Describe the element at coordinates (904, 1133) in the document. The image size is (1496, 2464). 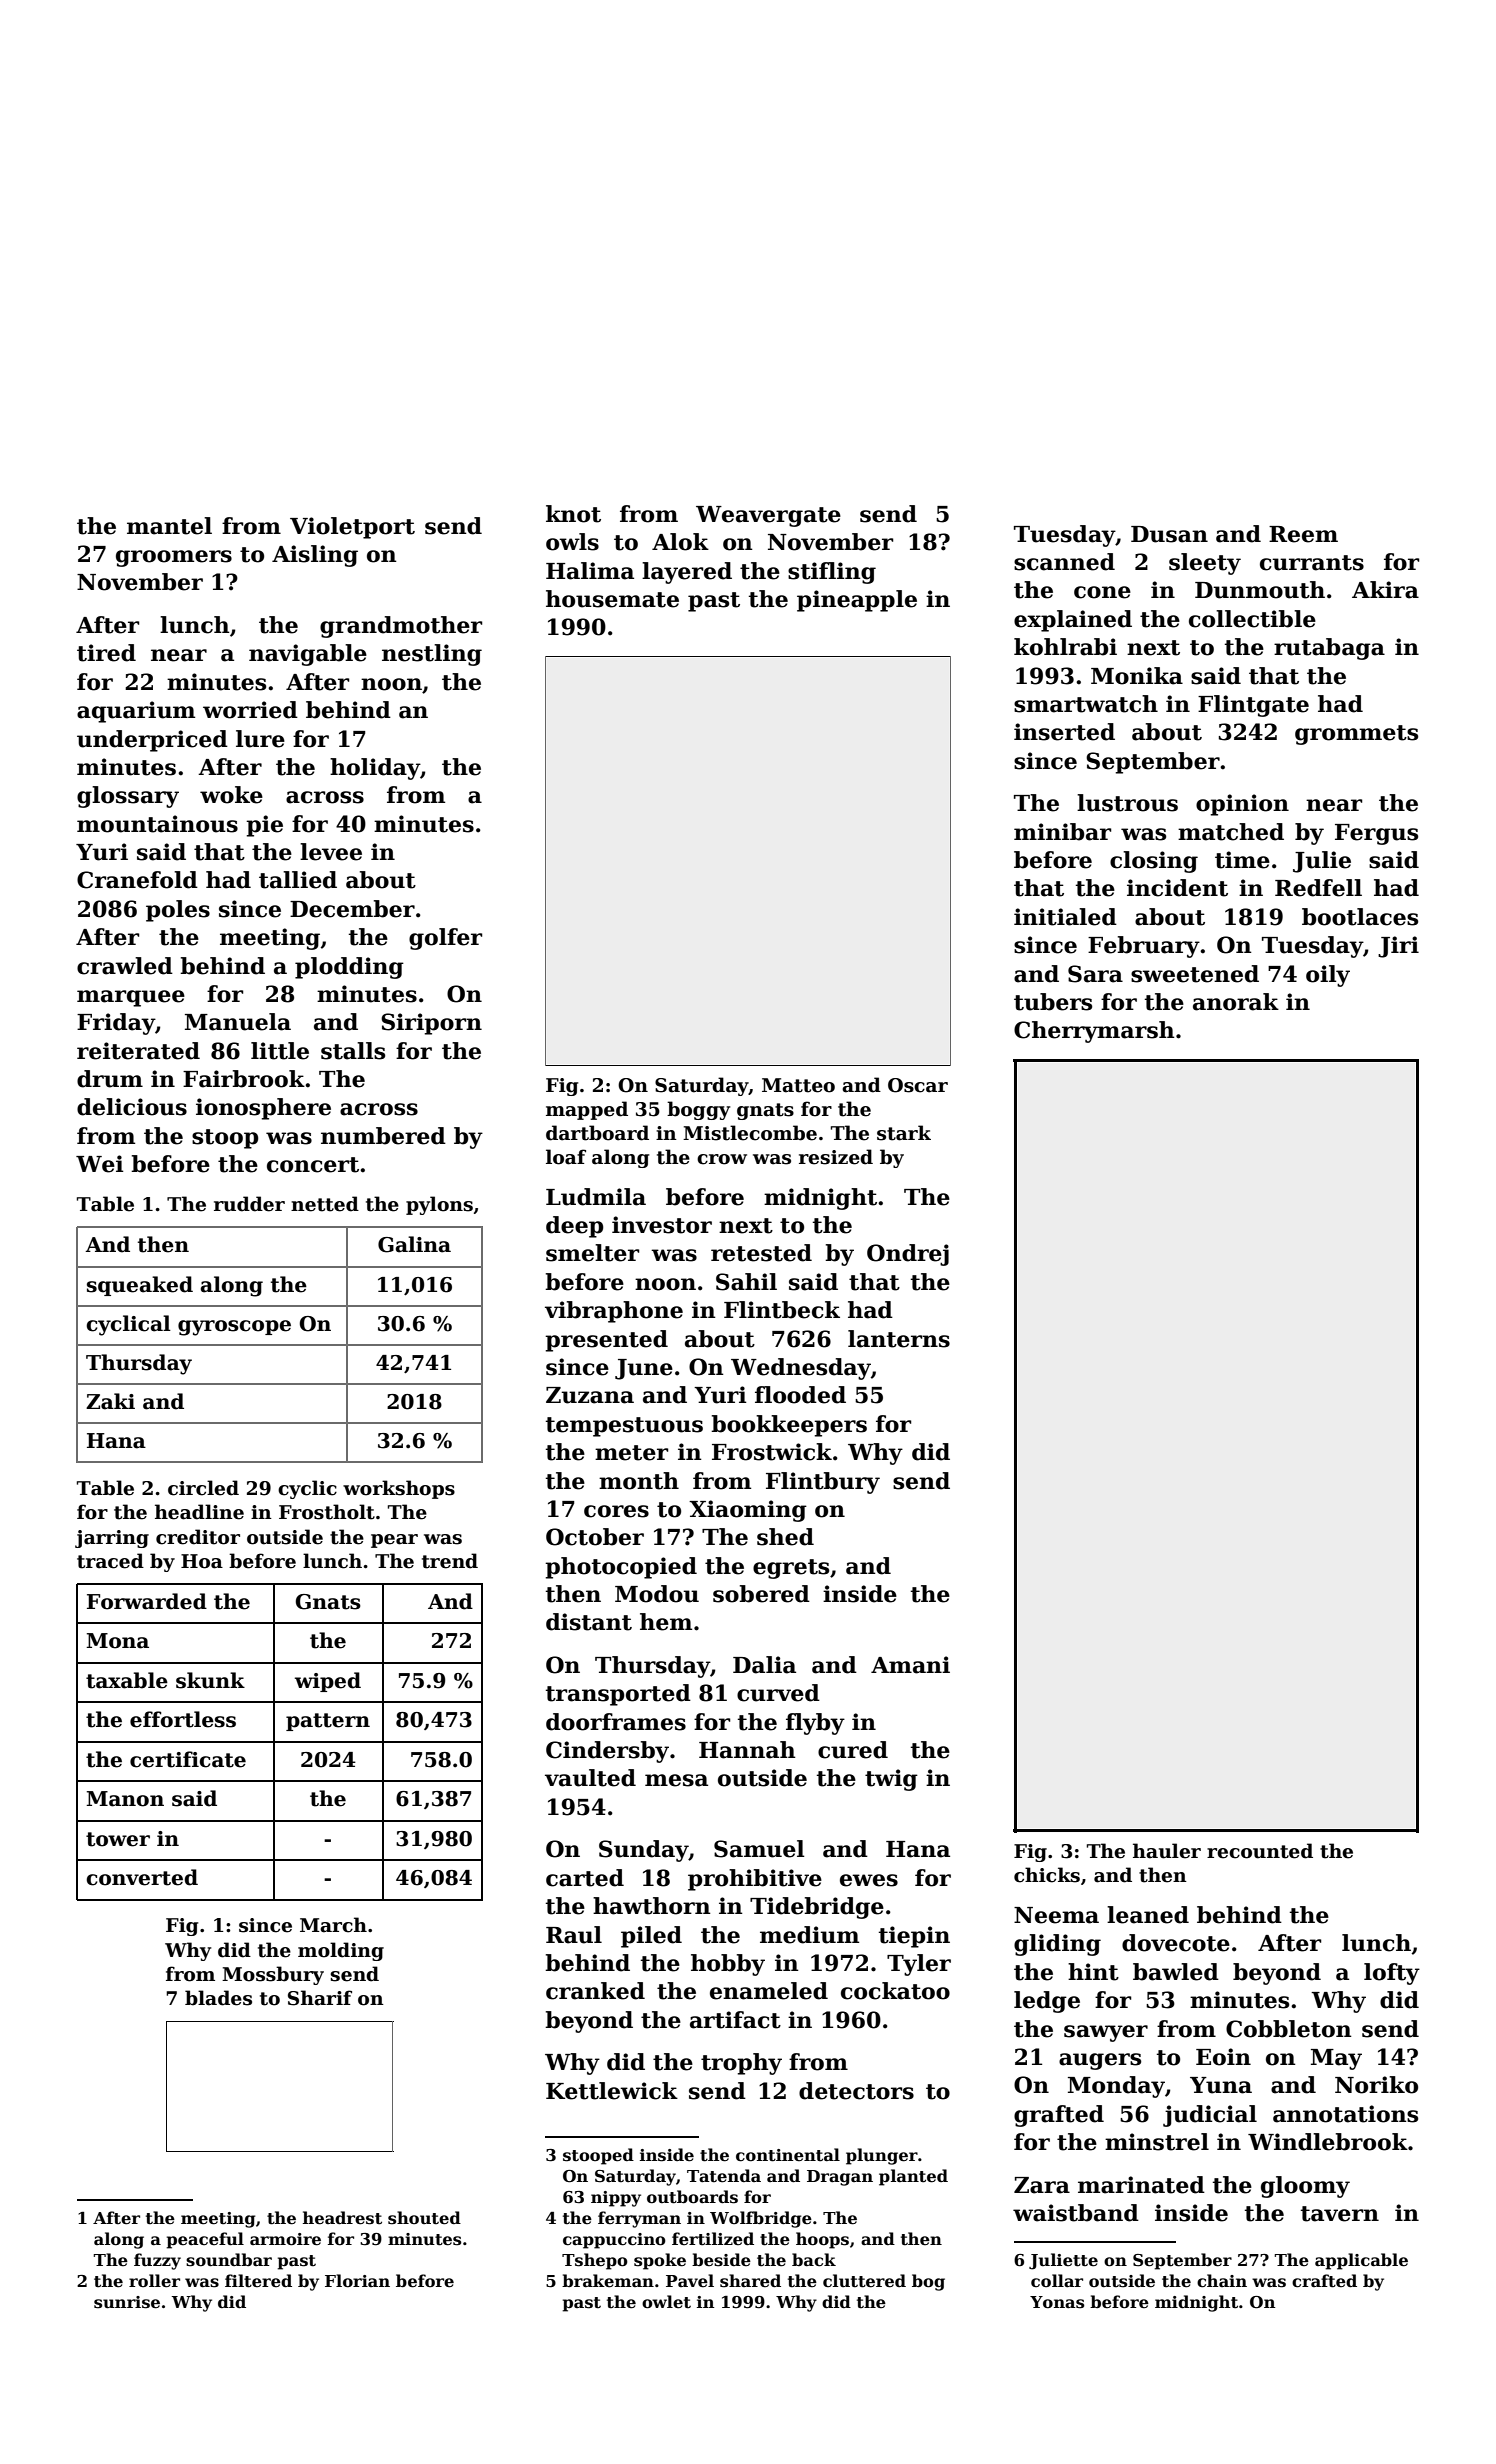
I see `stark` at that location.
